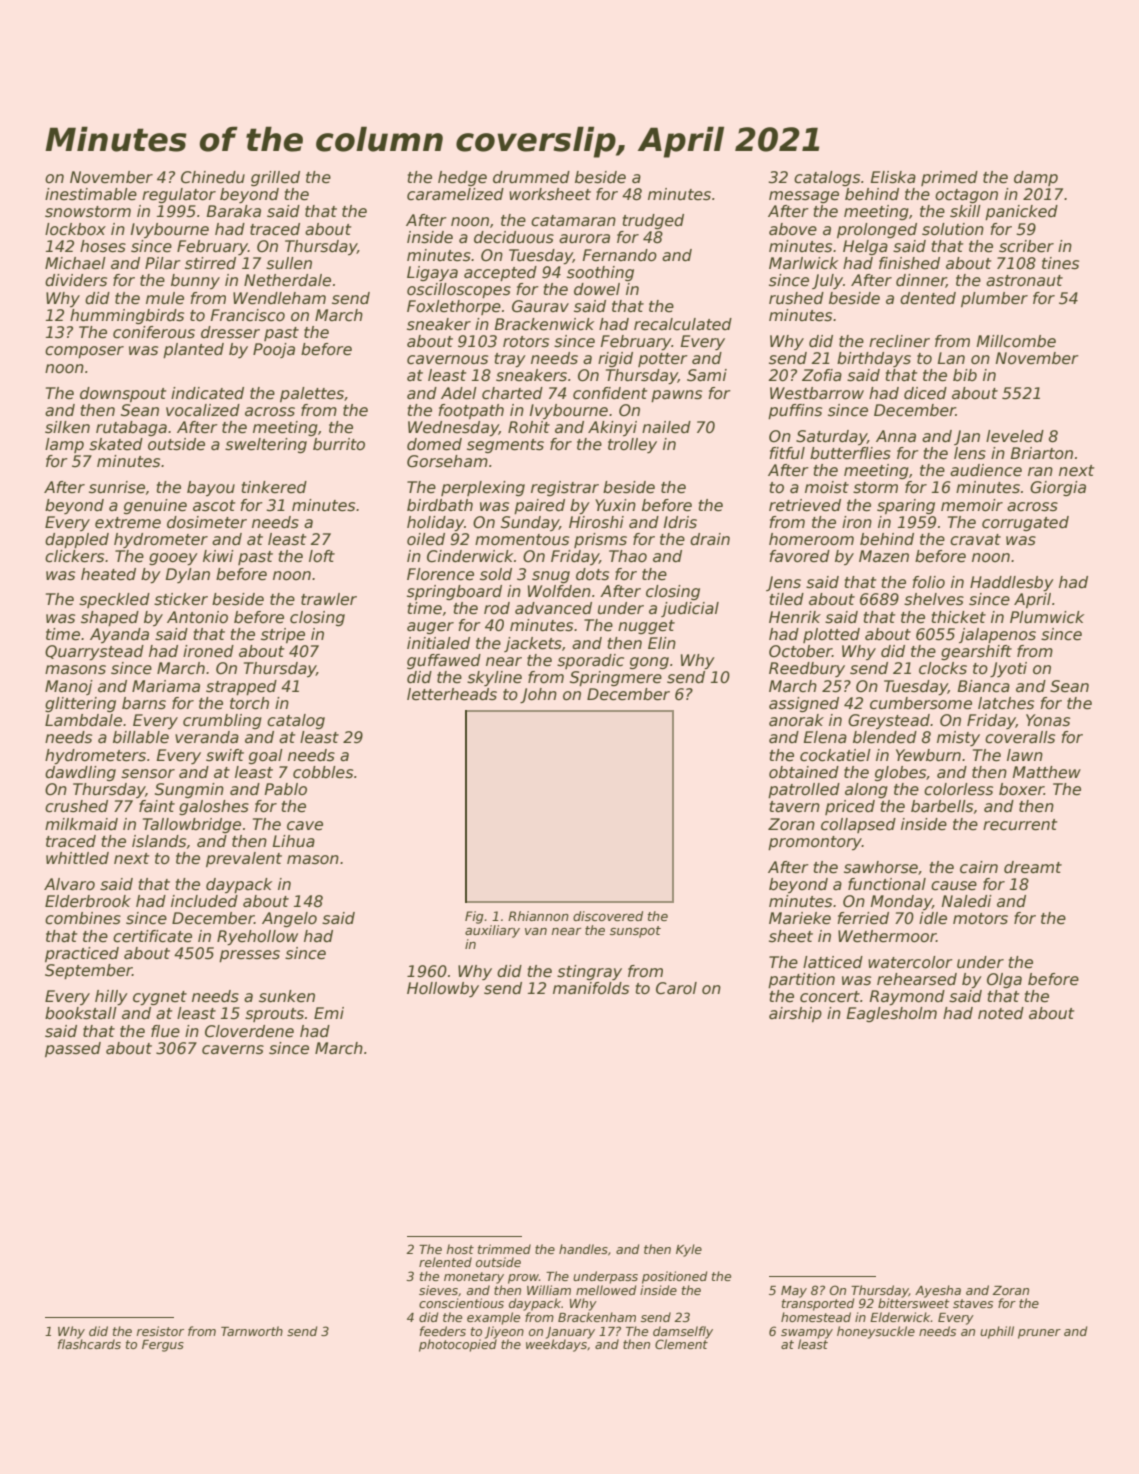  I want to click on sunspot, so click(635, 932).
